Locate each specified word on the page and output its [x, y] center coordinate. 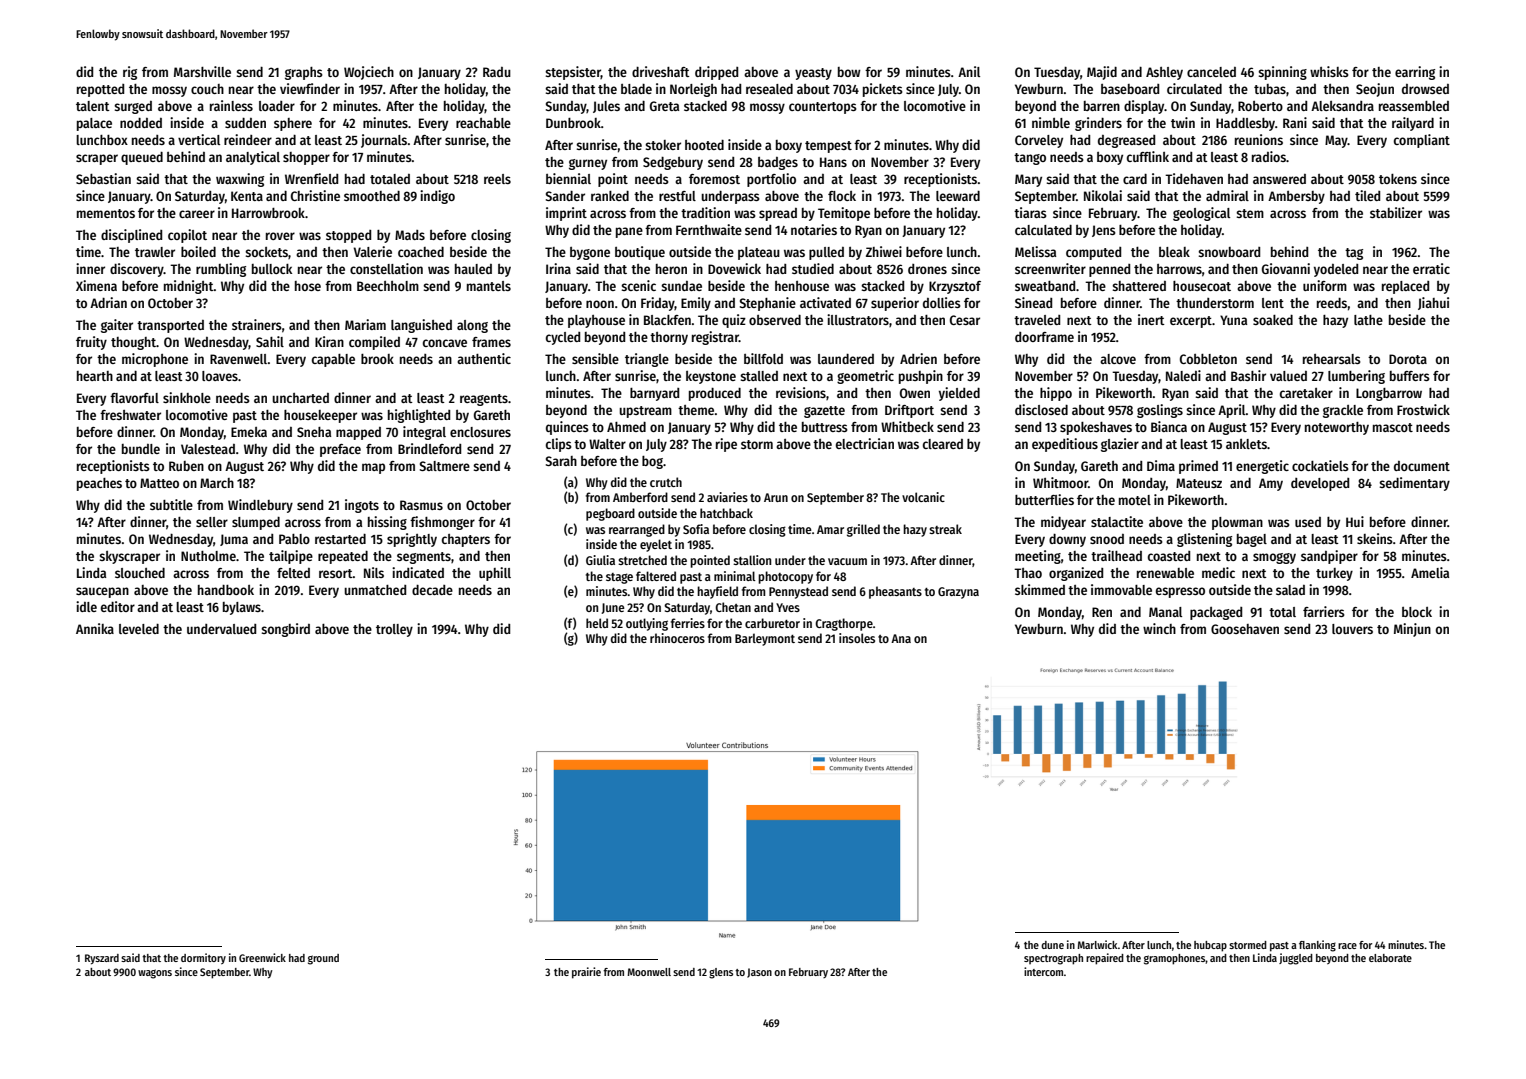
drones [927, 269]
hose [308, 286]
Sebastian [103, 178]
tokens [1398, 179]
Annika [95, 628]
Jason [759, 973]
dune [1052, 945]
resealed [769, 89]
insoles [857, 638]
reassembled [1414, 106]
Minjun [1412, 630]
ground [323, 959]
